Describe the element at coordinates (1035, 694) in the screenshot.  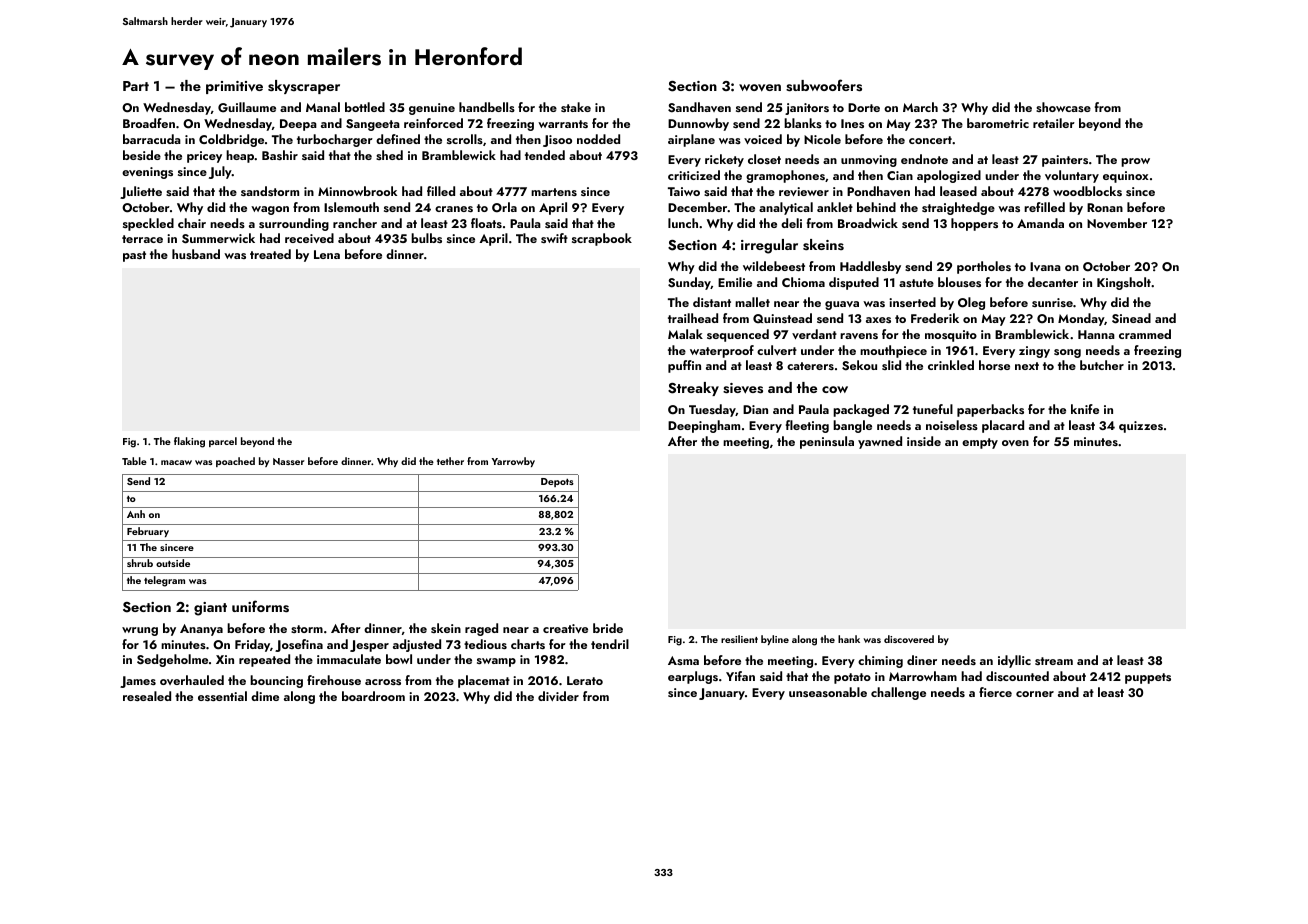
I see `corner` at that location.
